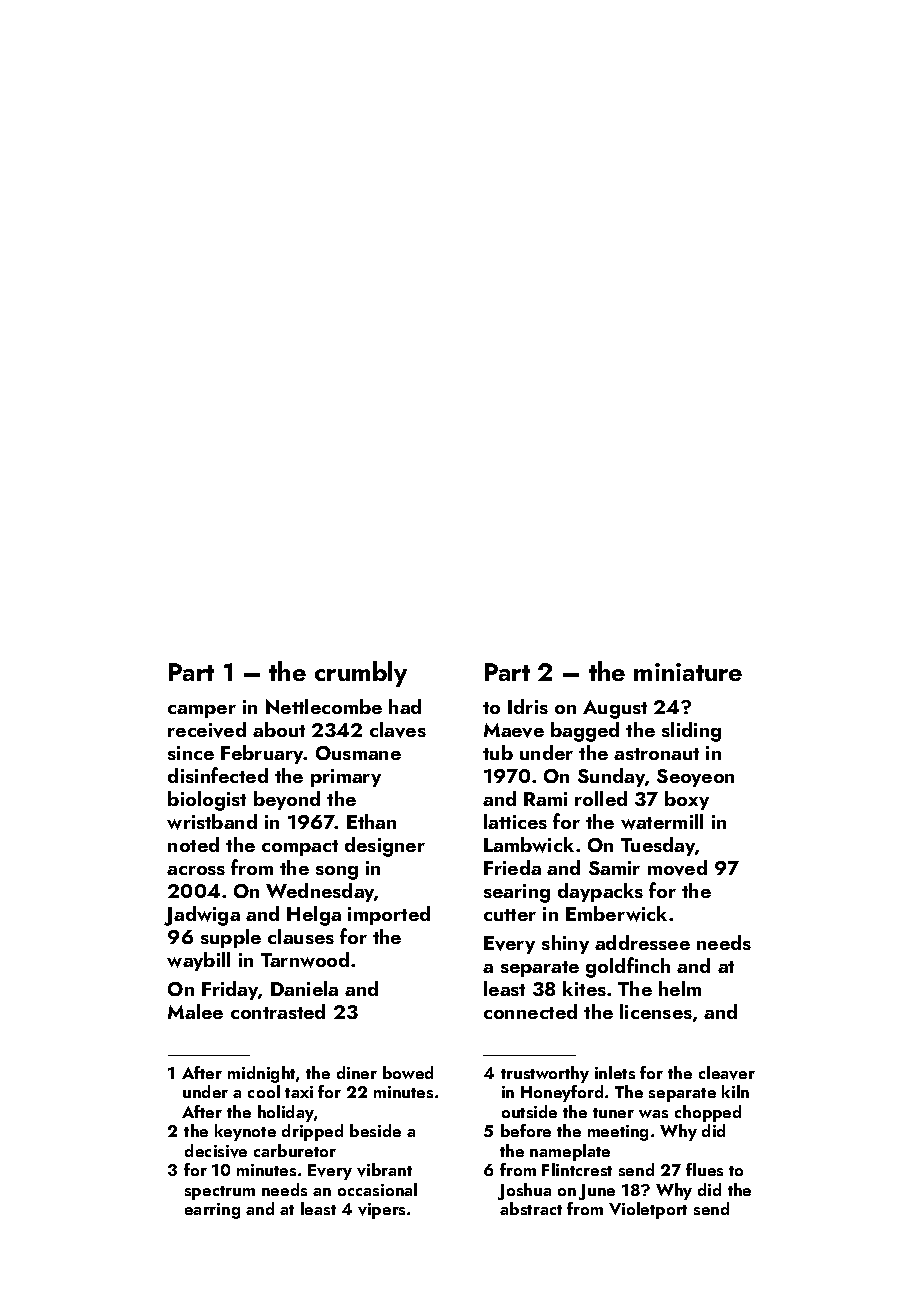 The image size is (924, 1311). I want to click on earring, so click(212, 1211).
